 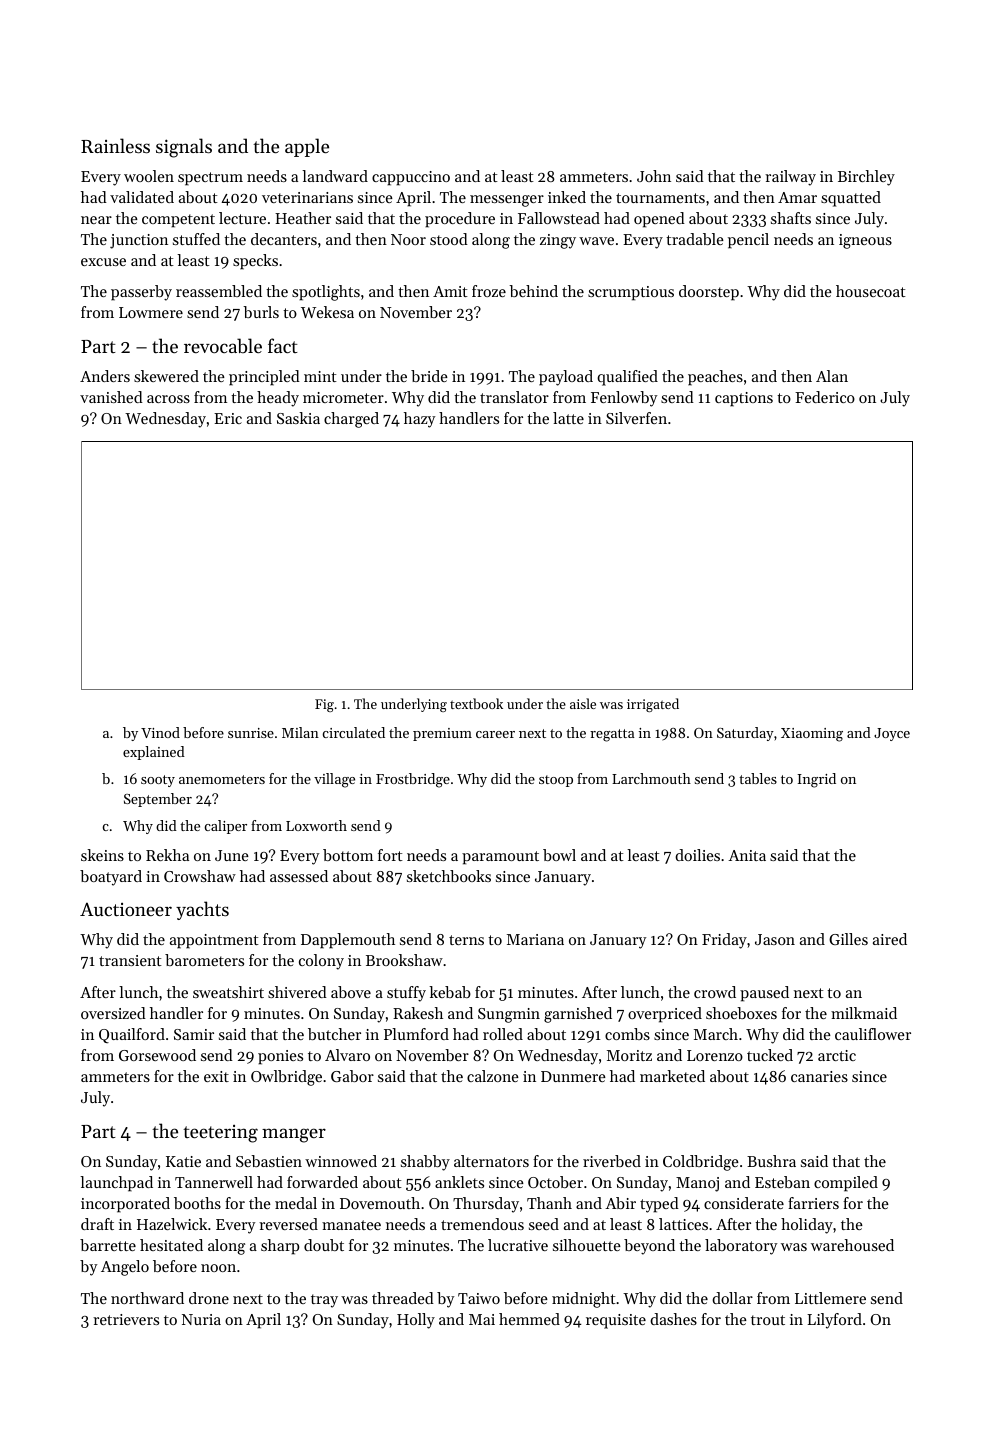 I want to click on Vinod, so click(x=160, y=732).
